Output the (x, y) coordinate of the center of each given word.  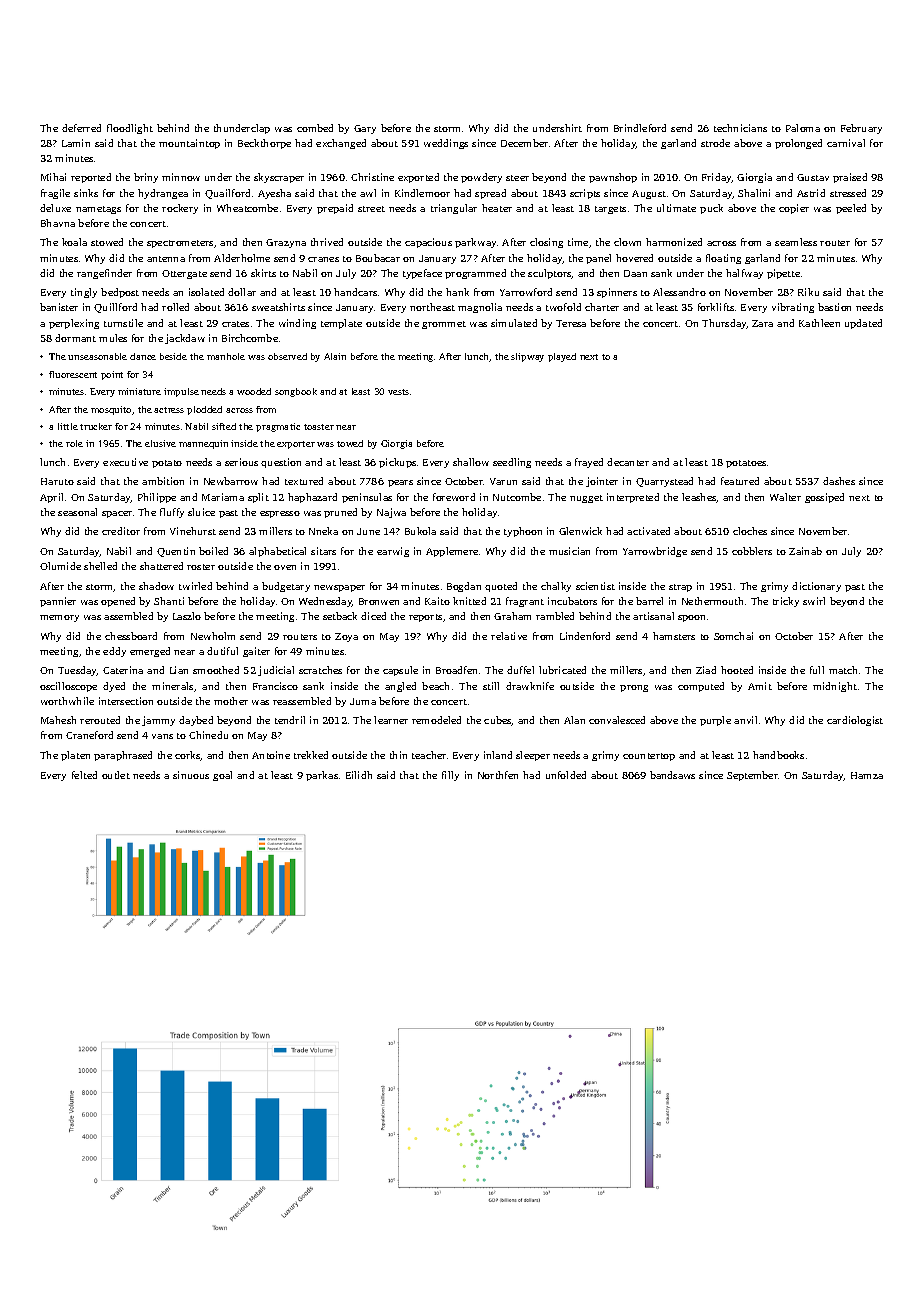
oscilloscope (68, 687)
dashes (839, 481)
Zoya (346, 637)
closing (546, 243)
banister (59, 307)
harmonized (674, 242)
